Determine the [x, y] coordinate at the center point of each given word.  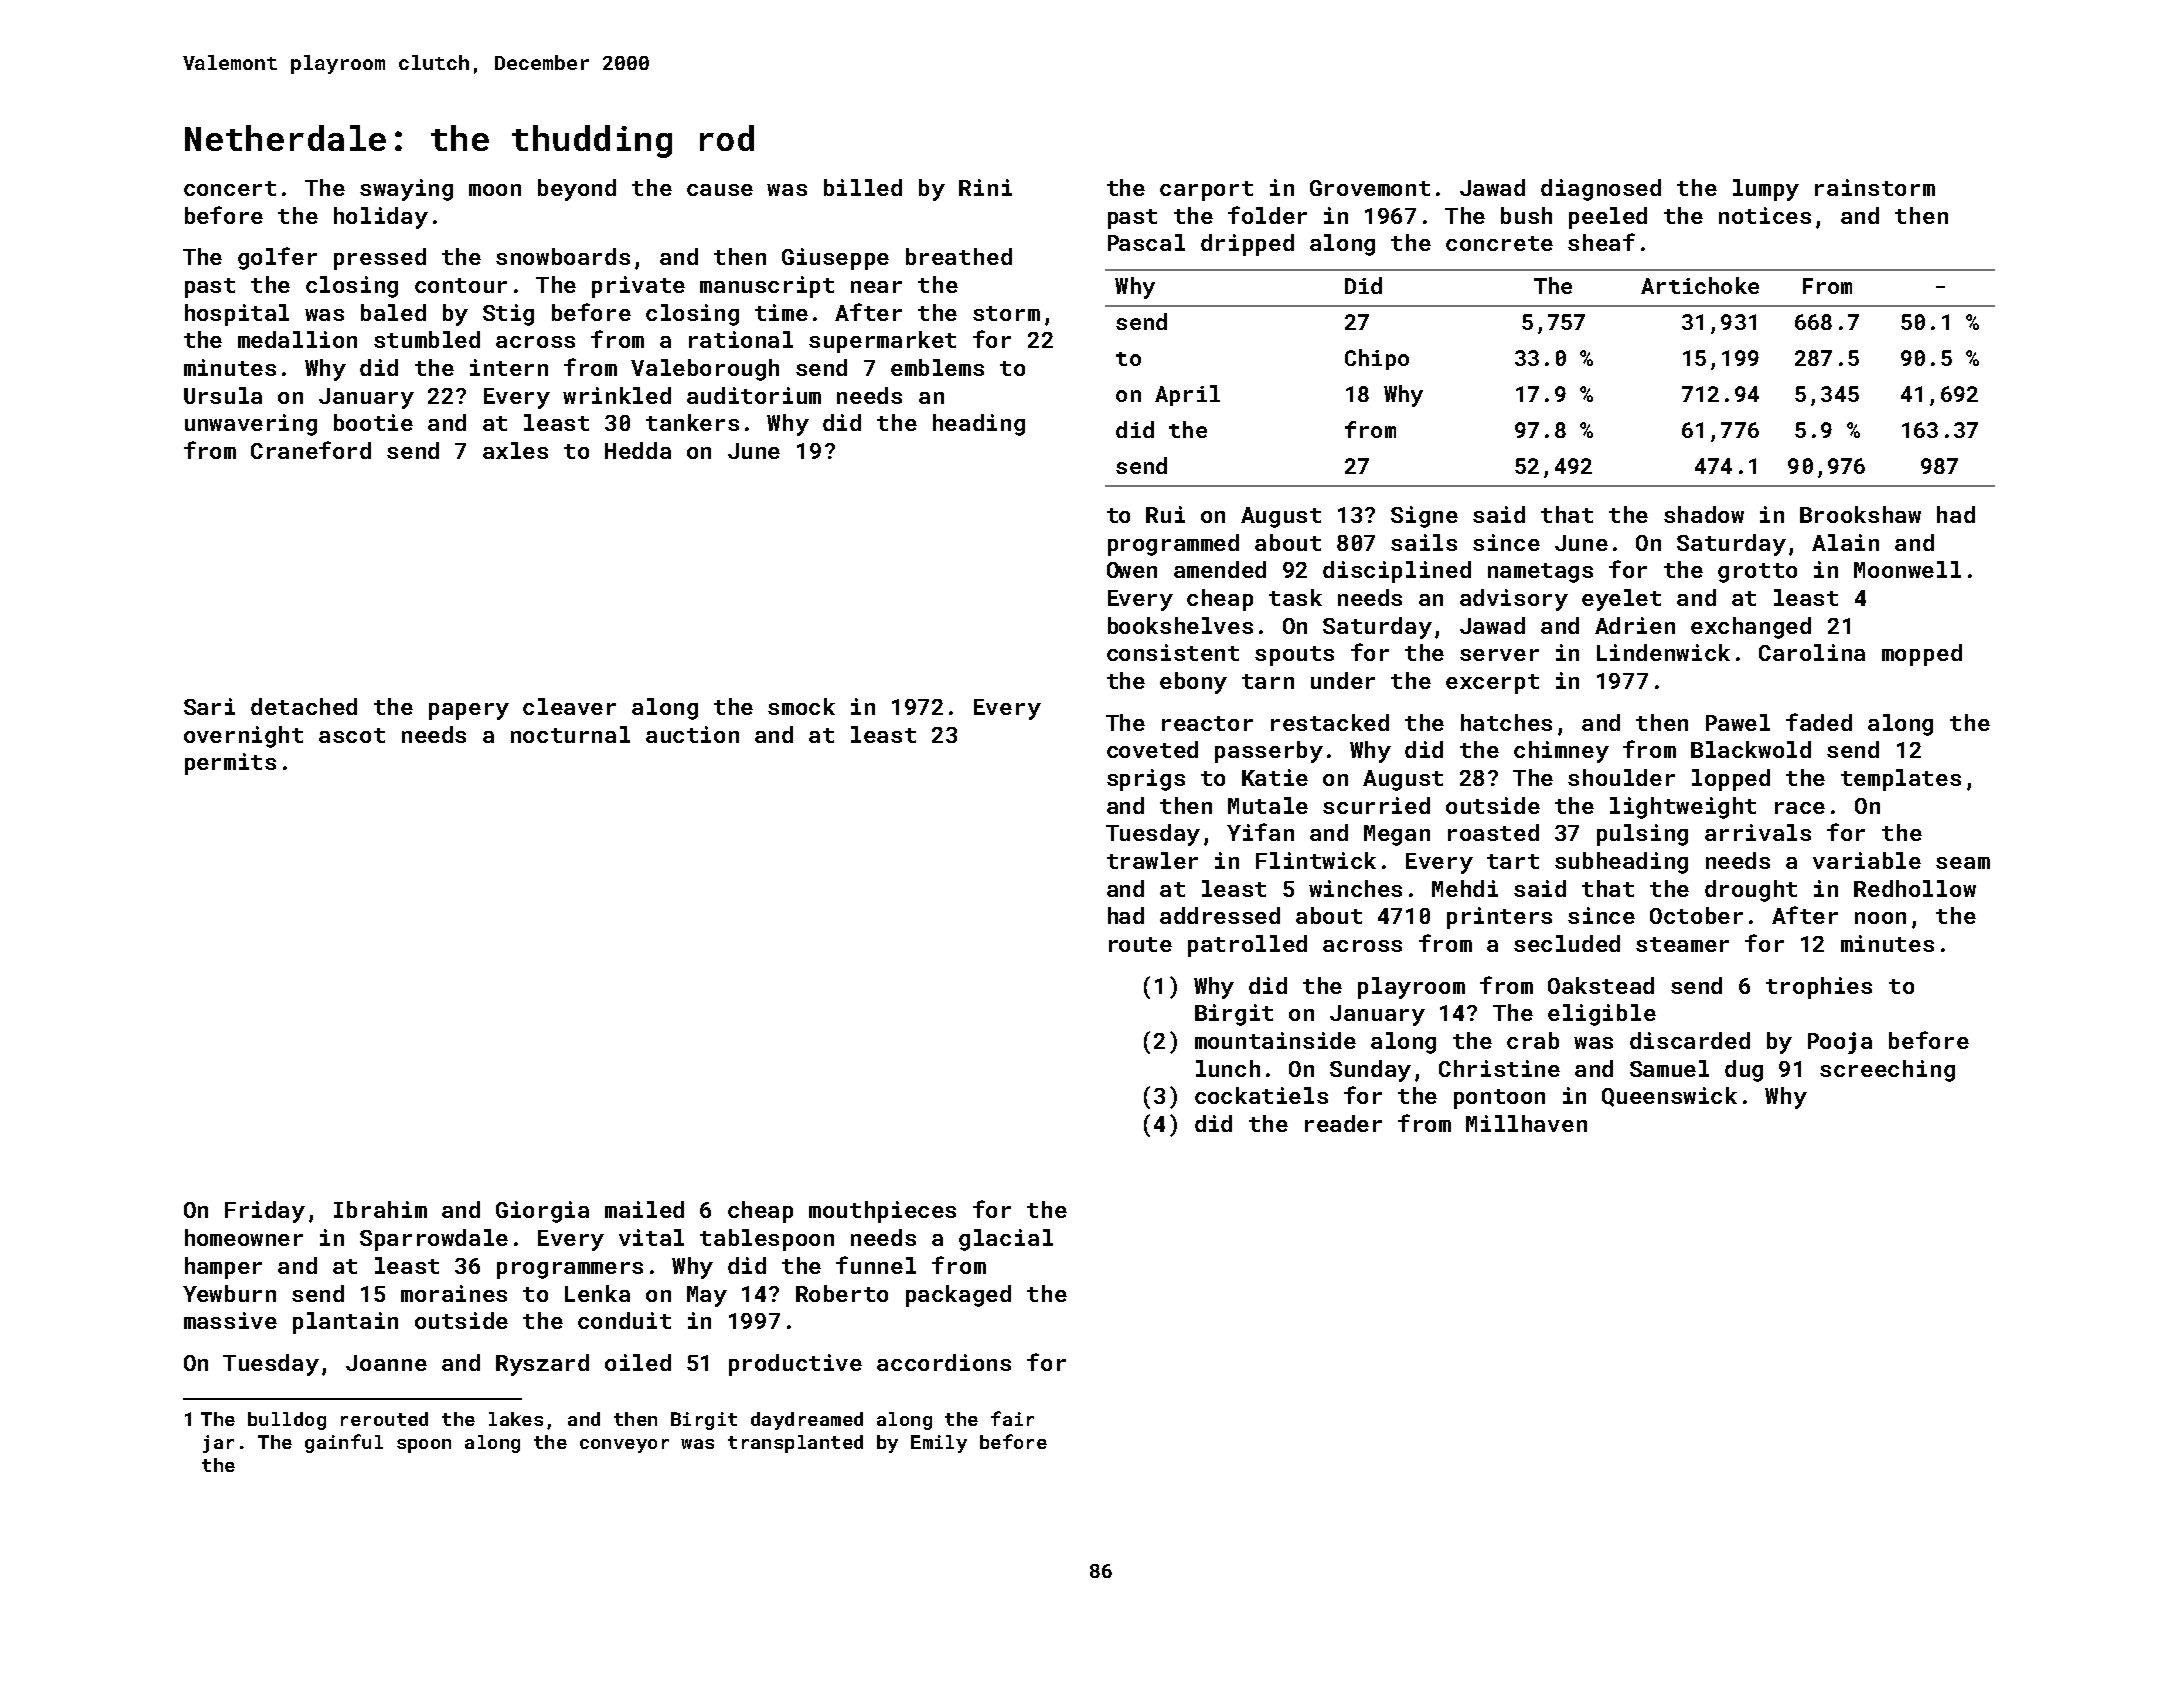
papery [469, 711]
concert [230, 188]
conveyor [624, 1446]
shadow [1704, 514]
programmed [1173, 545]
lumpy [1766, 190]
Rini [985, 187]
